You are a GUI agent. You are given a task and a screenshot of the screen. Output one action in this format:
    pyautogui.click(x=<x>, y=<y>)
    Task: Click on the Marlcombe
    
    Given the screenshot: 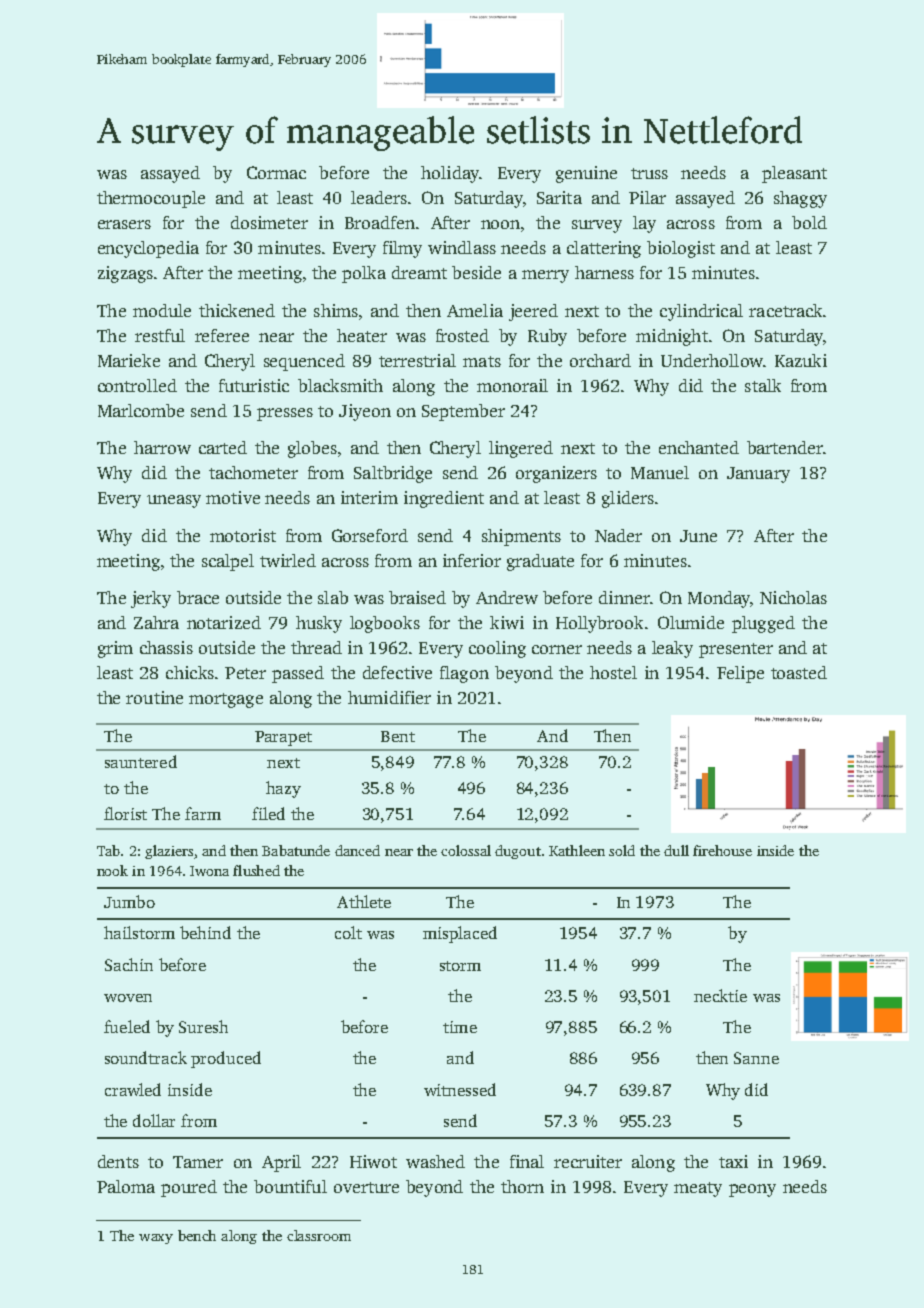 What is the action you would take?
    pyautogui.click(x=141, y=410)
